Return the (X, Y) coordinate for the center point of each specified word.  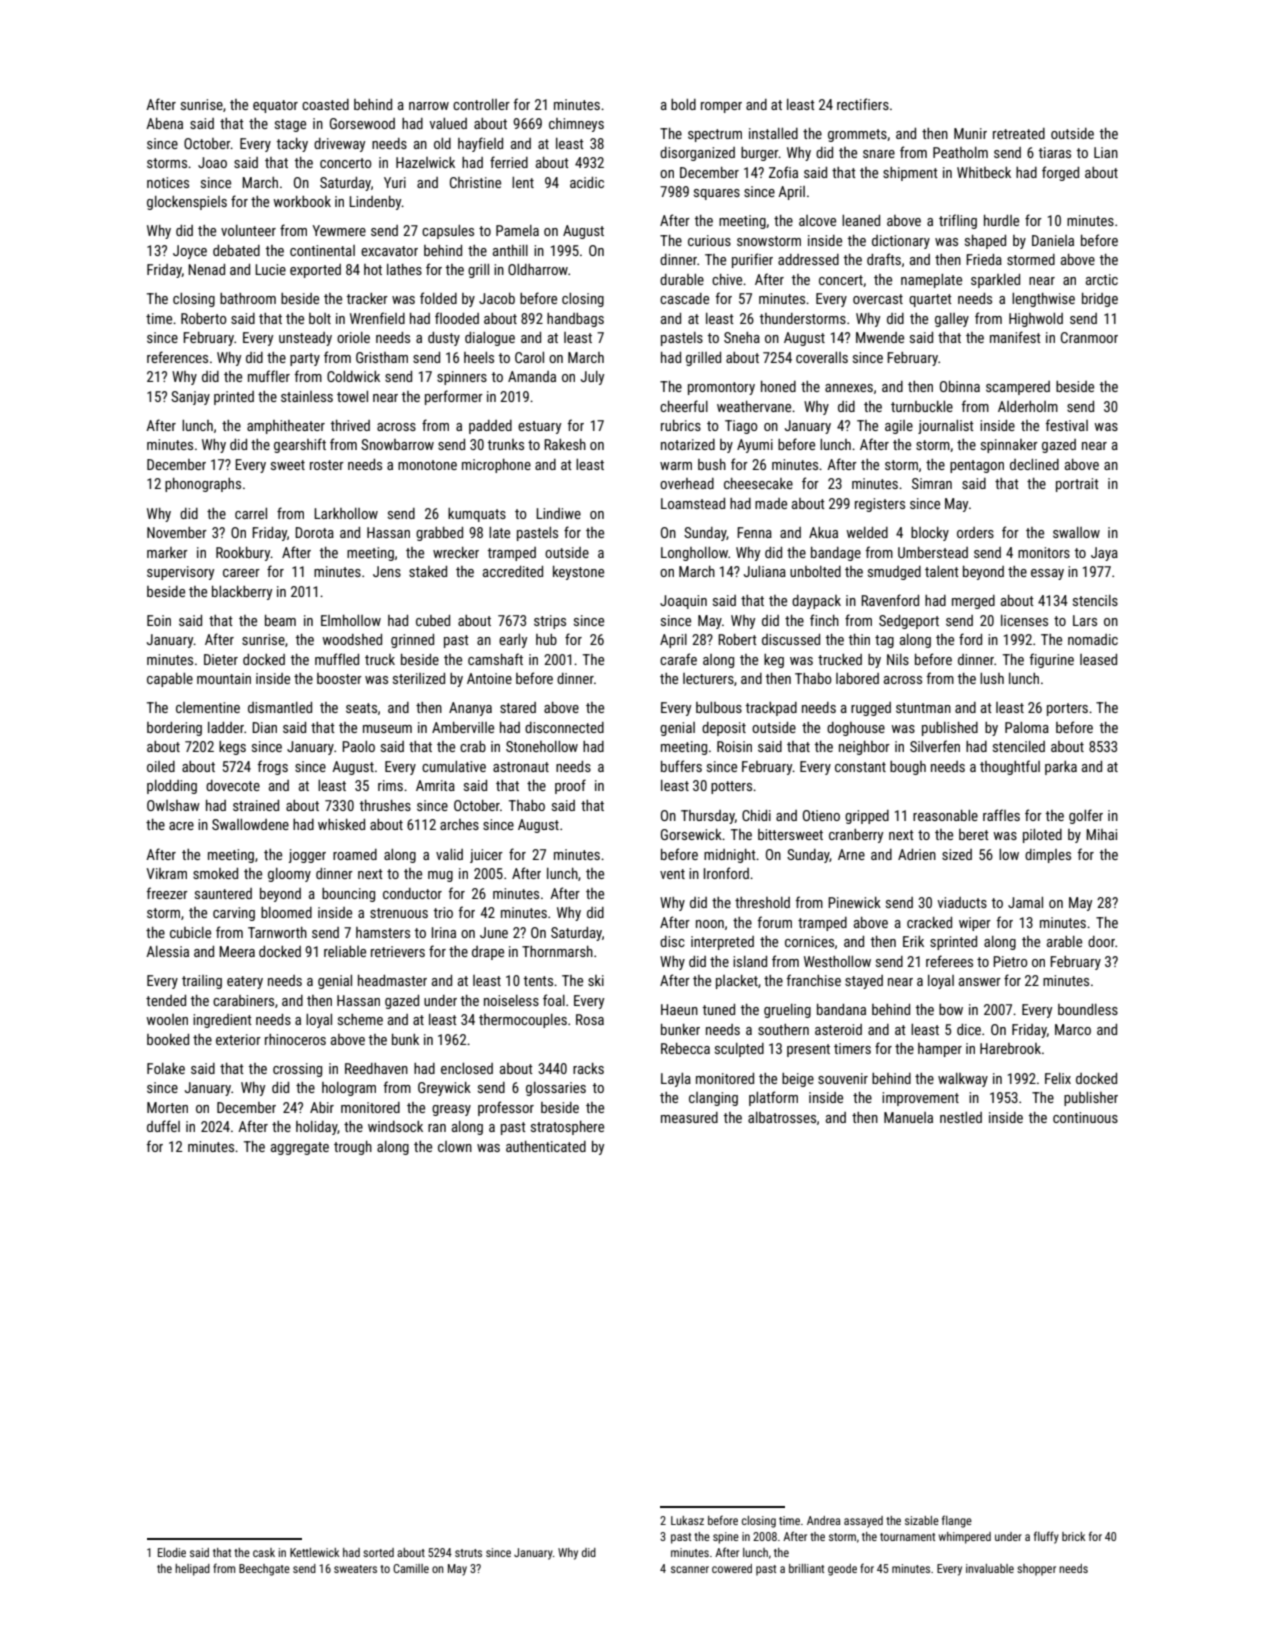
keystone (578, 573)
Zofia (783, 172)
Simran (932, 483)
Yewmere (339, 230)
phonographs (203, 485)
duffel (163, 1126)
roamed (355, 854)
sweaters (355, 1569)
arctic (1102, 279)
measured (689, 1117)
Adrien (917, 854)
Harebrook (1010, 1048)
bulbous (719, 707)
